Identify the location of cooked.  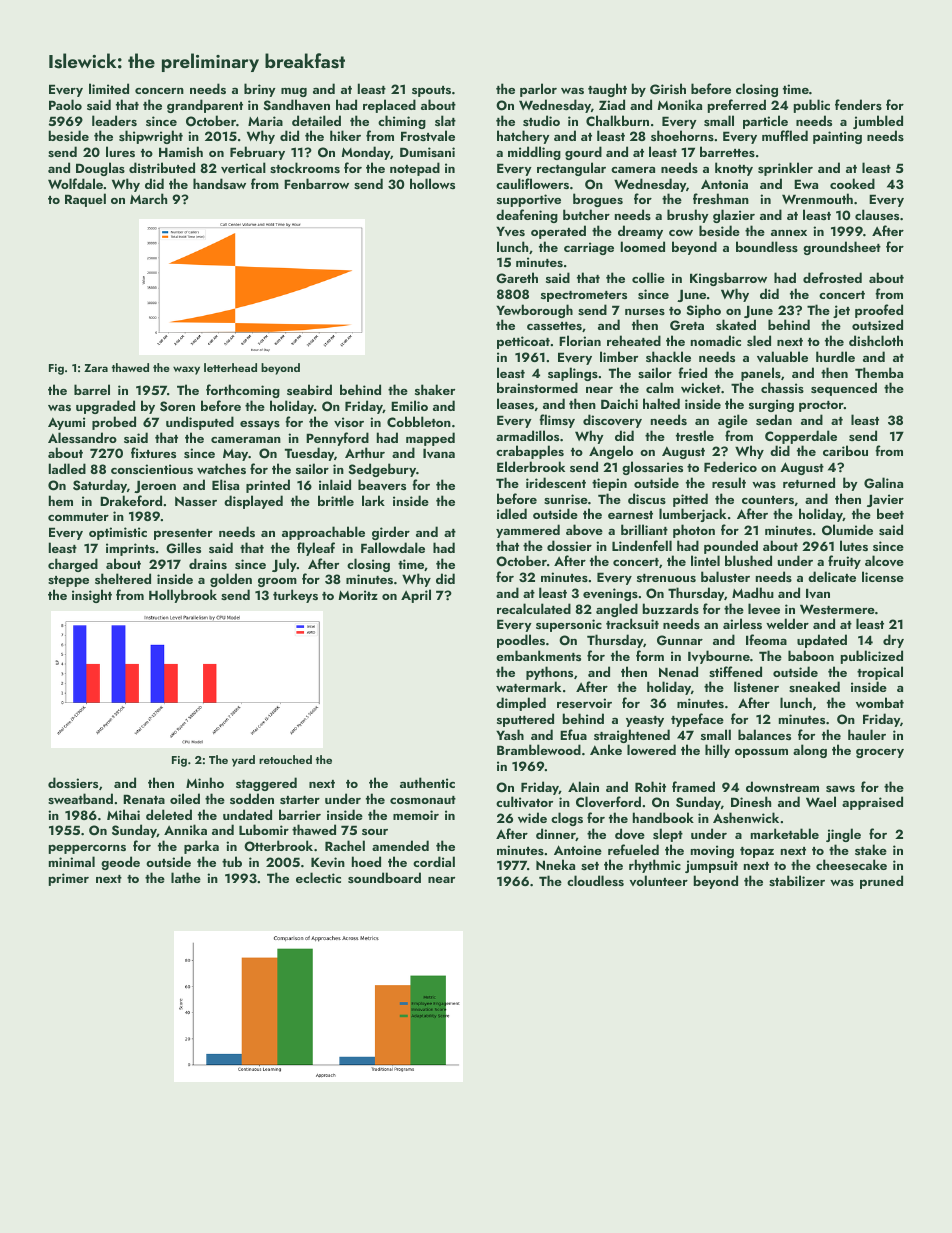
(852, 183).
